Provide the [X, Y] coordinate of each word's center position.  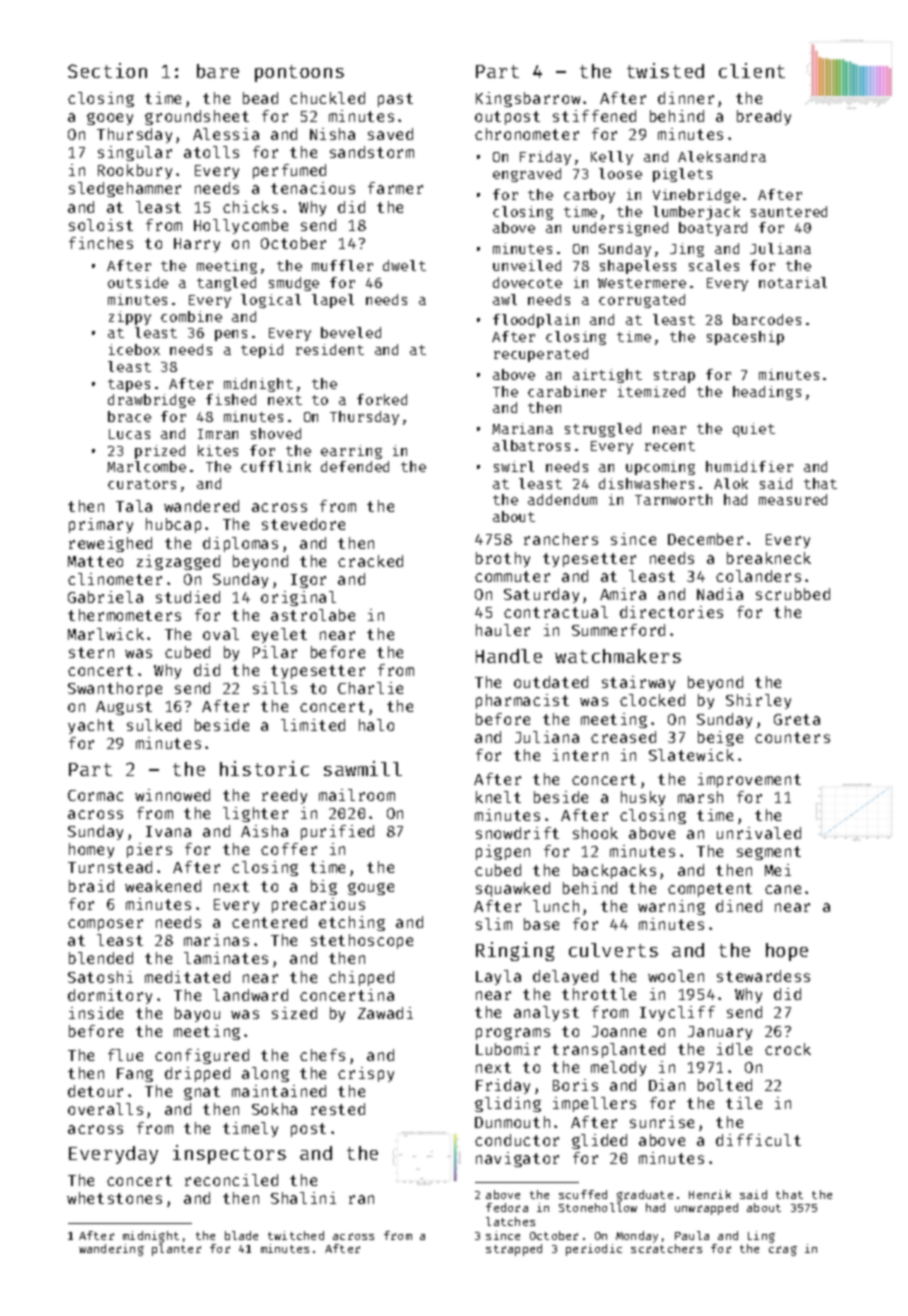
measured [793, 499]
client [752, 70]
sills [275, 688]
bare [218, 71]
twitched [296, 1235]
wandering [111, 1250]
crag [783, 1251]
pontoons [299, 73]
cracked [370, 561]
